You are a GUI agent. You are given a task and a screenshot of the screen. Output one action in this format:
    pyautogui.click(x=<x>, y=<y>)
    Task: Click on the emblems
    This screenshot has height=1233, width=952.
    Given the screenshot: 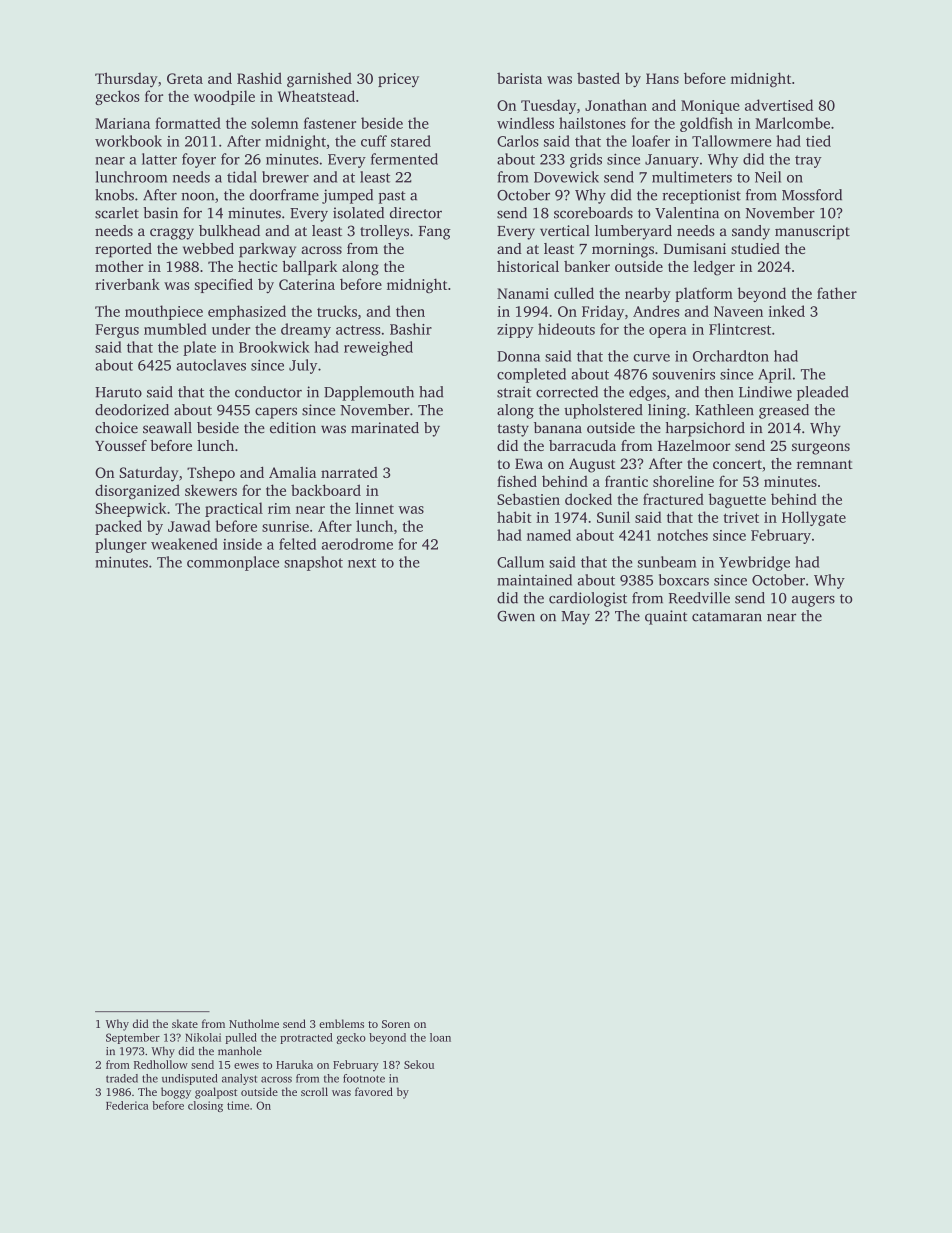 What is the action you would take?
    pyautogui.click(x=341, y=1023)
